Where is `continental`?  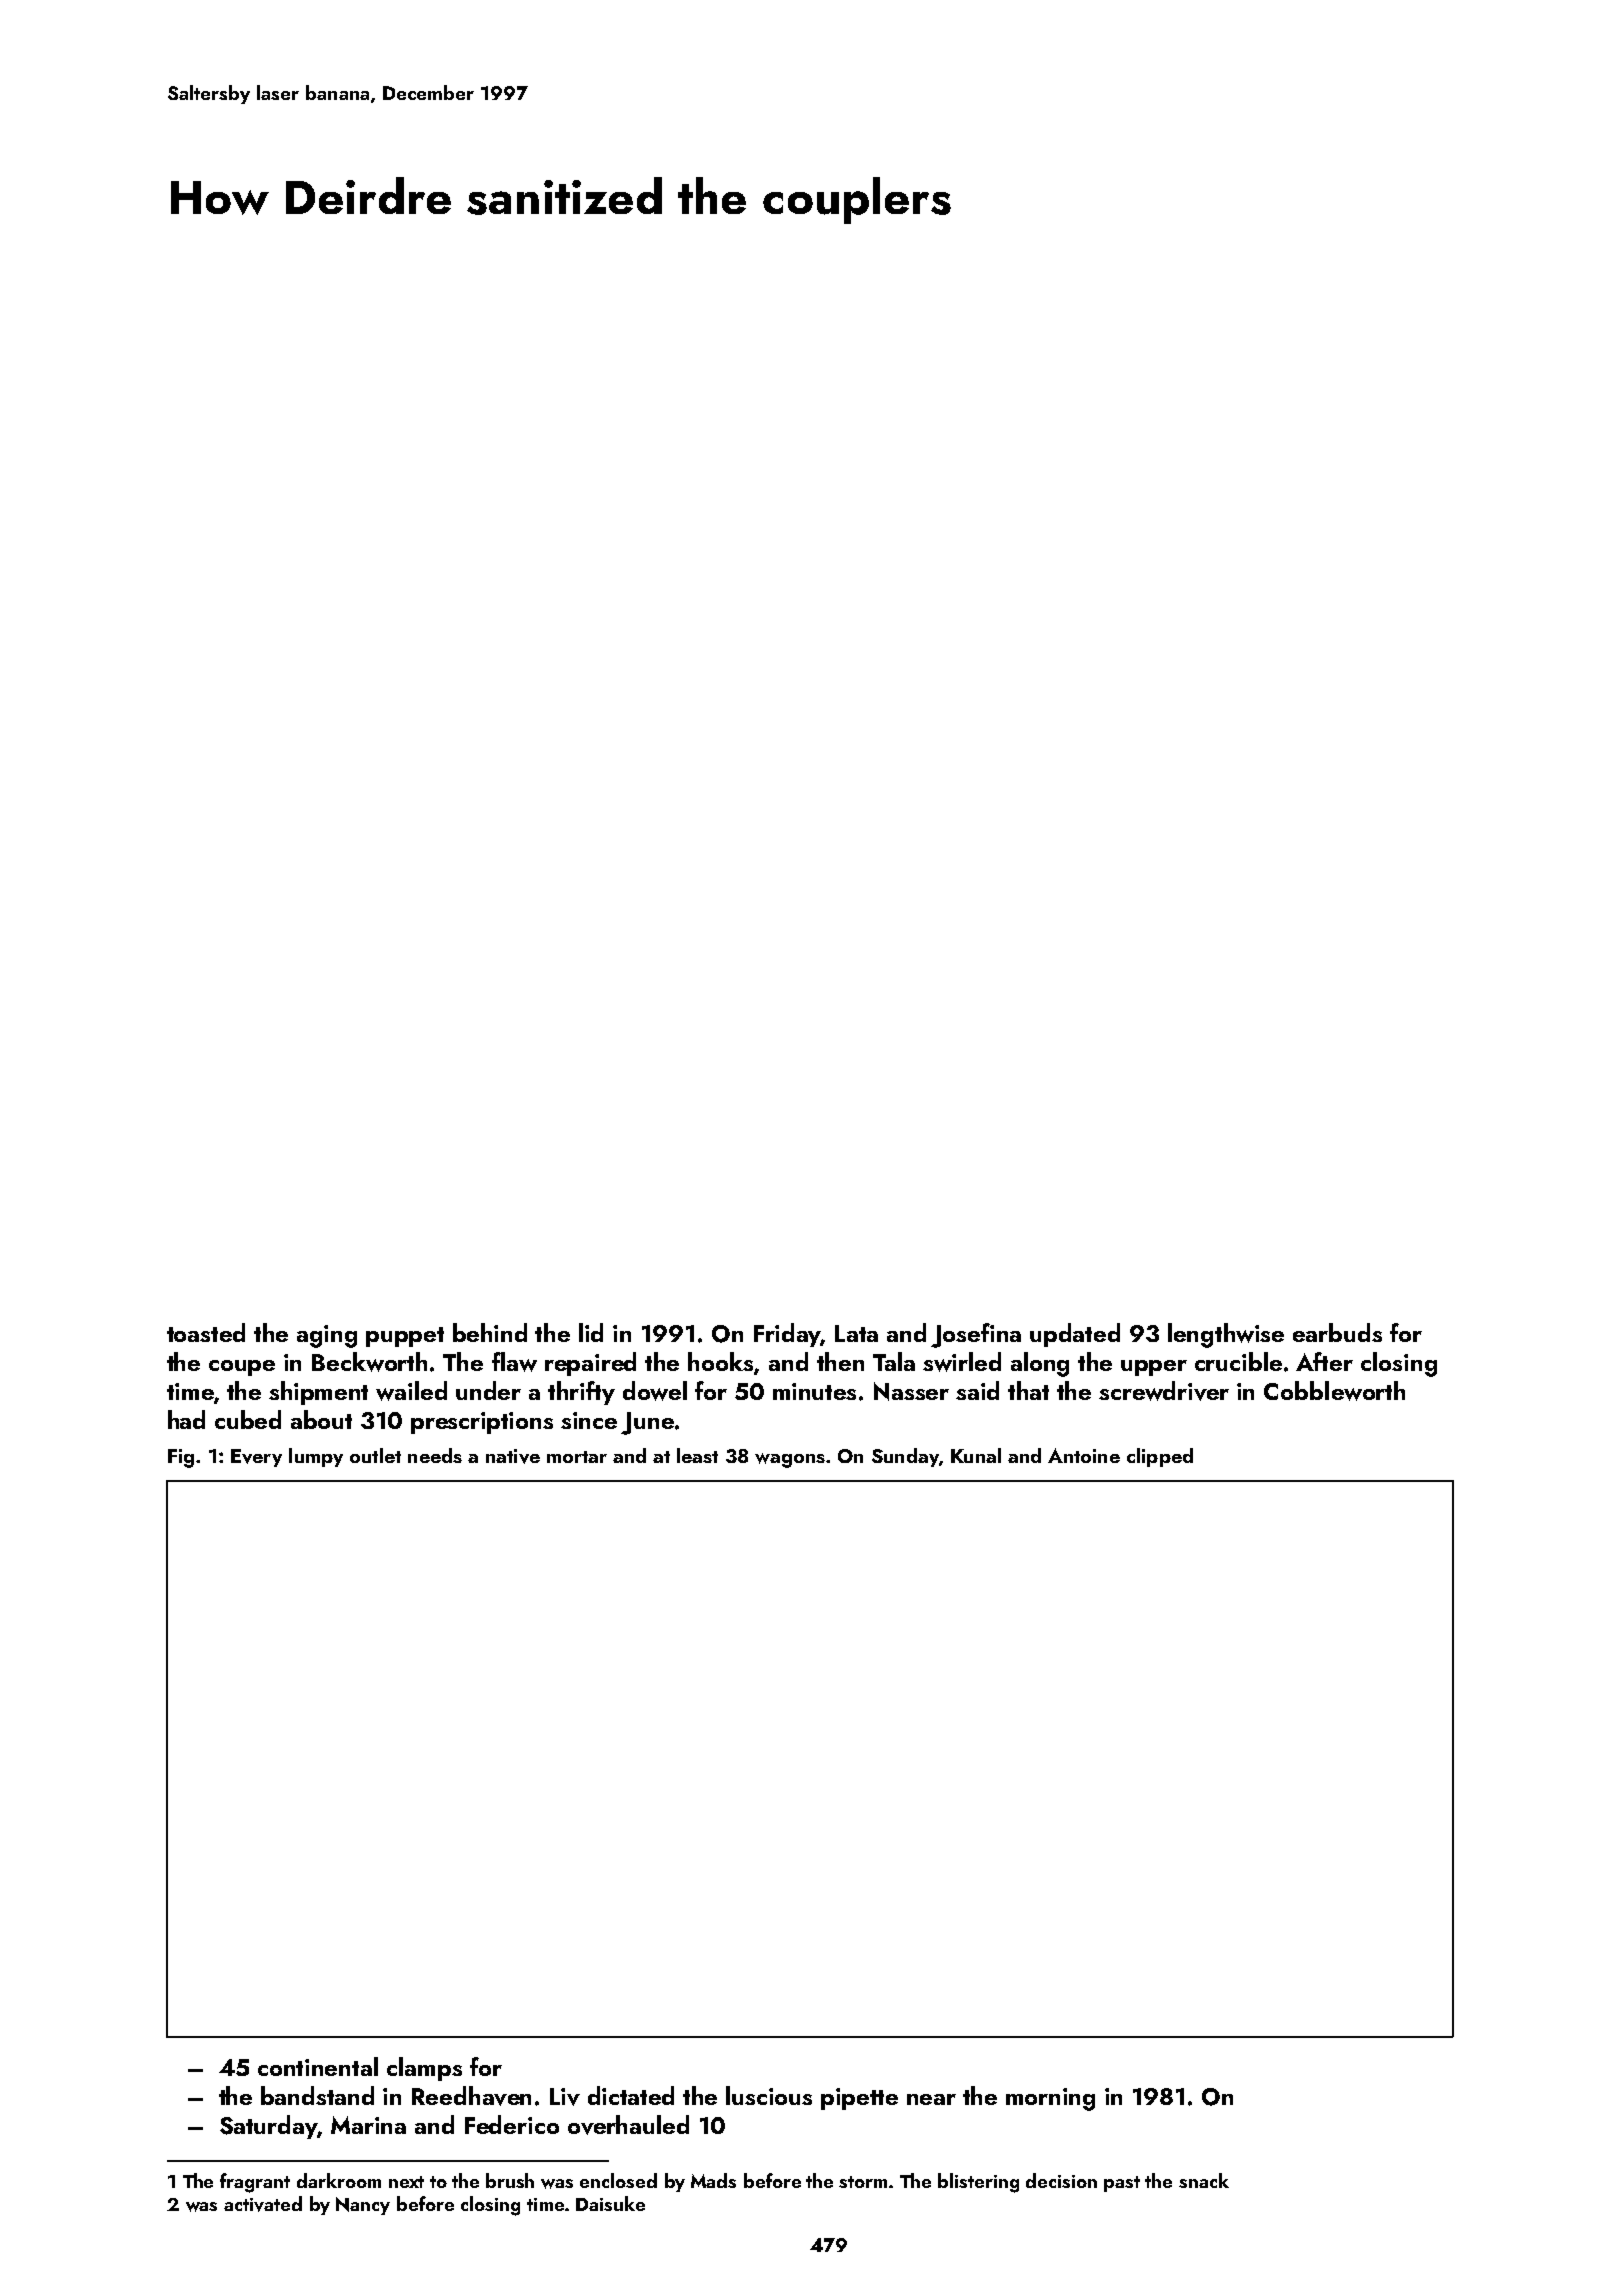 continental is located at coordinates (318, 2066).
